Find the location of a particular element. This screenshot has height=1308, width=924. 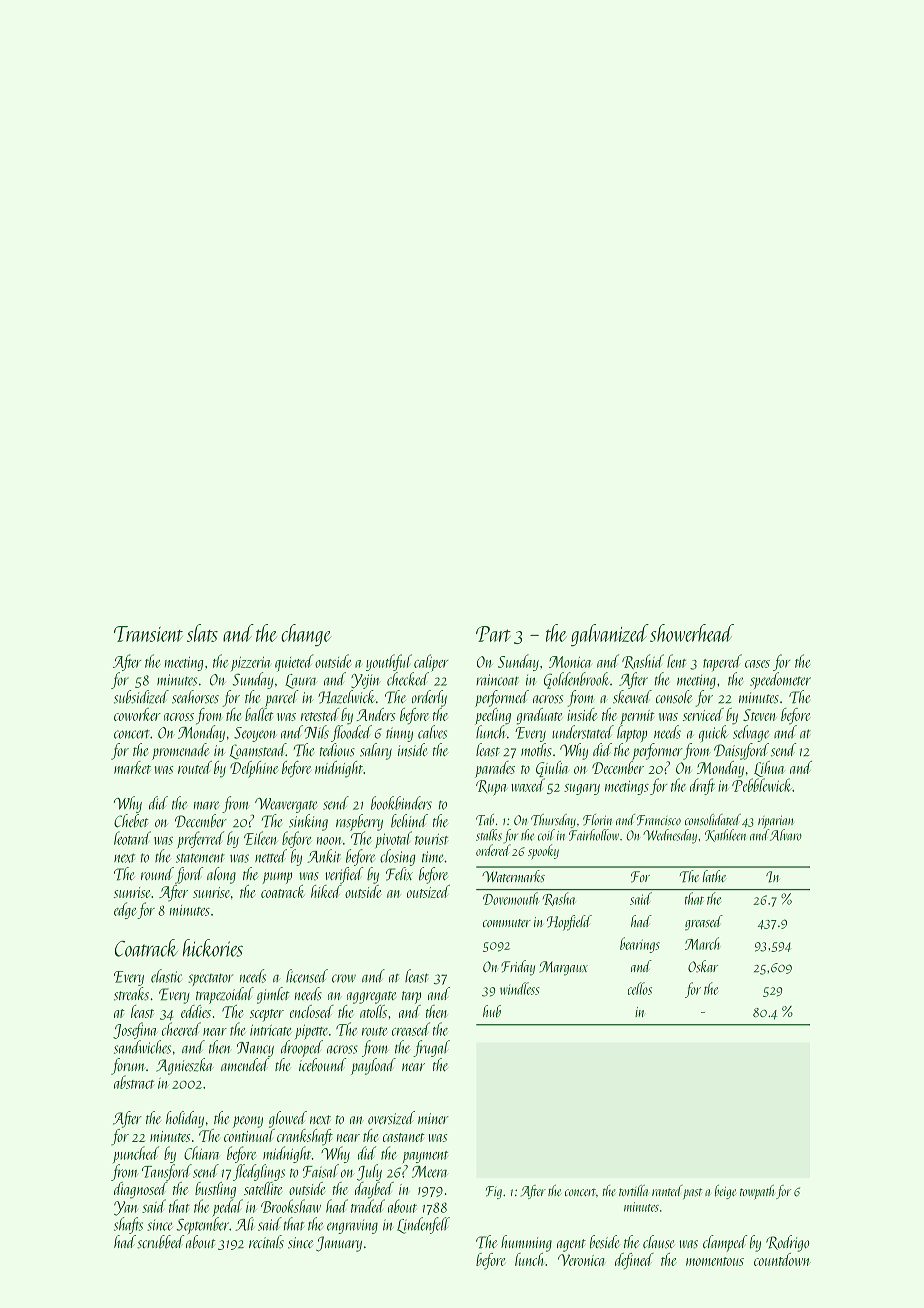

Rashid is located at coordinates (643, 661).
